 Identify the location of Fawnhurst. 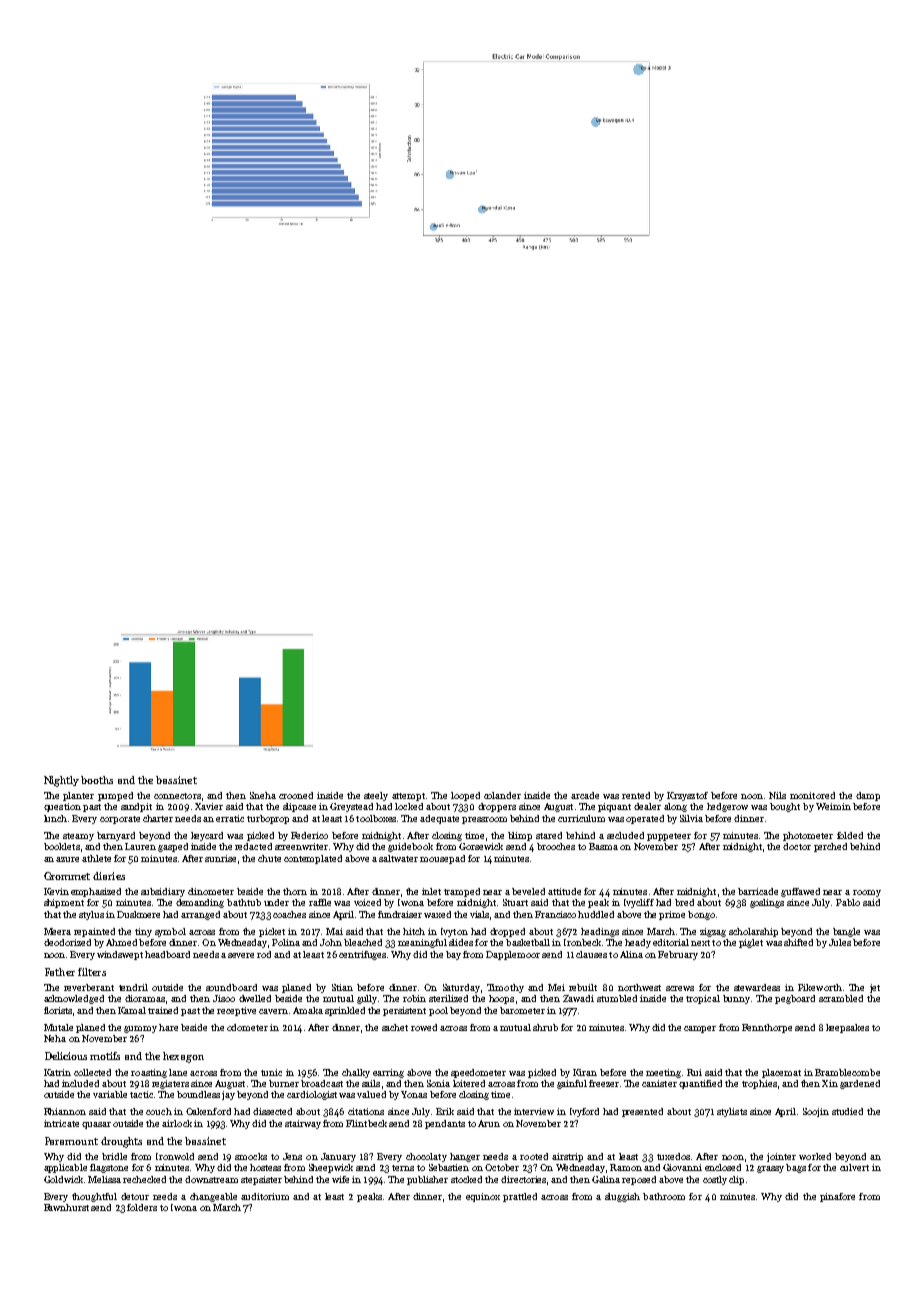
(66, 1207).
